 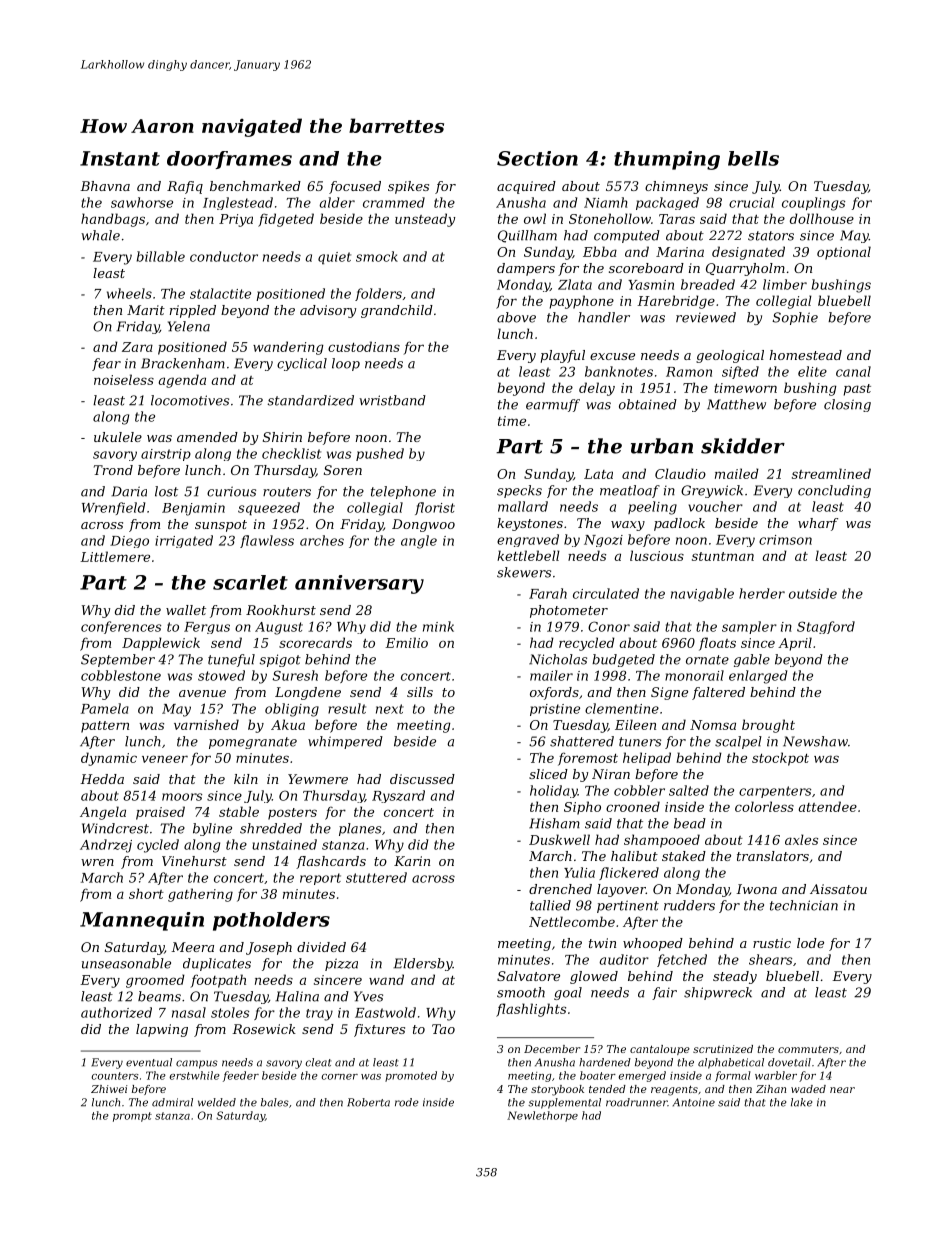 What do you see at coordinates (420, 692) in the image?
I see `sills` at bounding box center [420, 692].
